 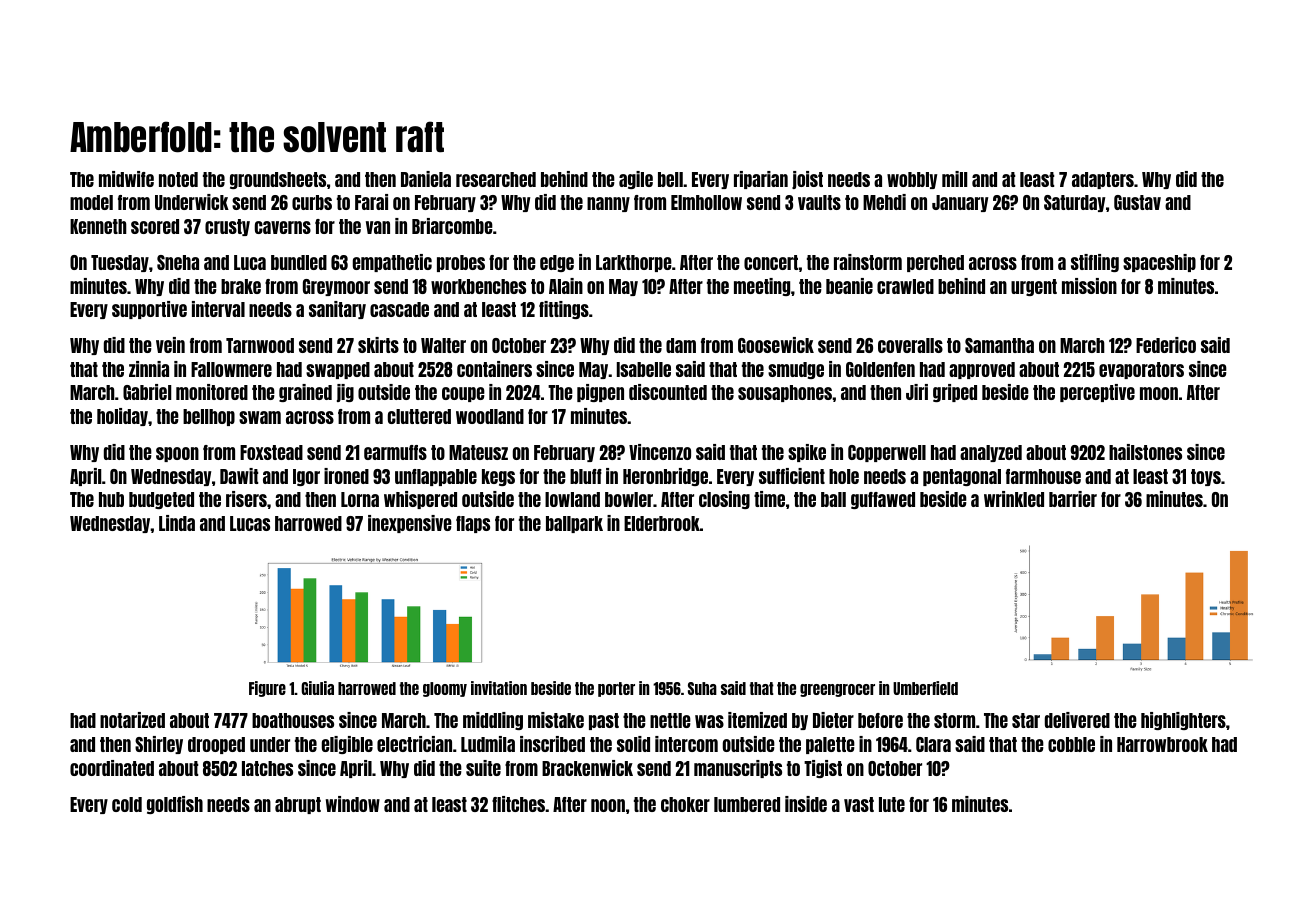 I want to click on analyzed, so click(x=991, y=453).
